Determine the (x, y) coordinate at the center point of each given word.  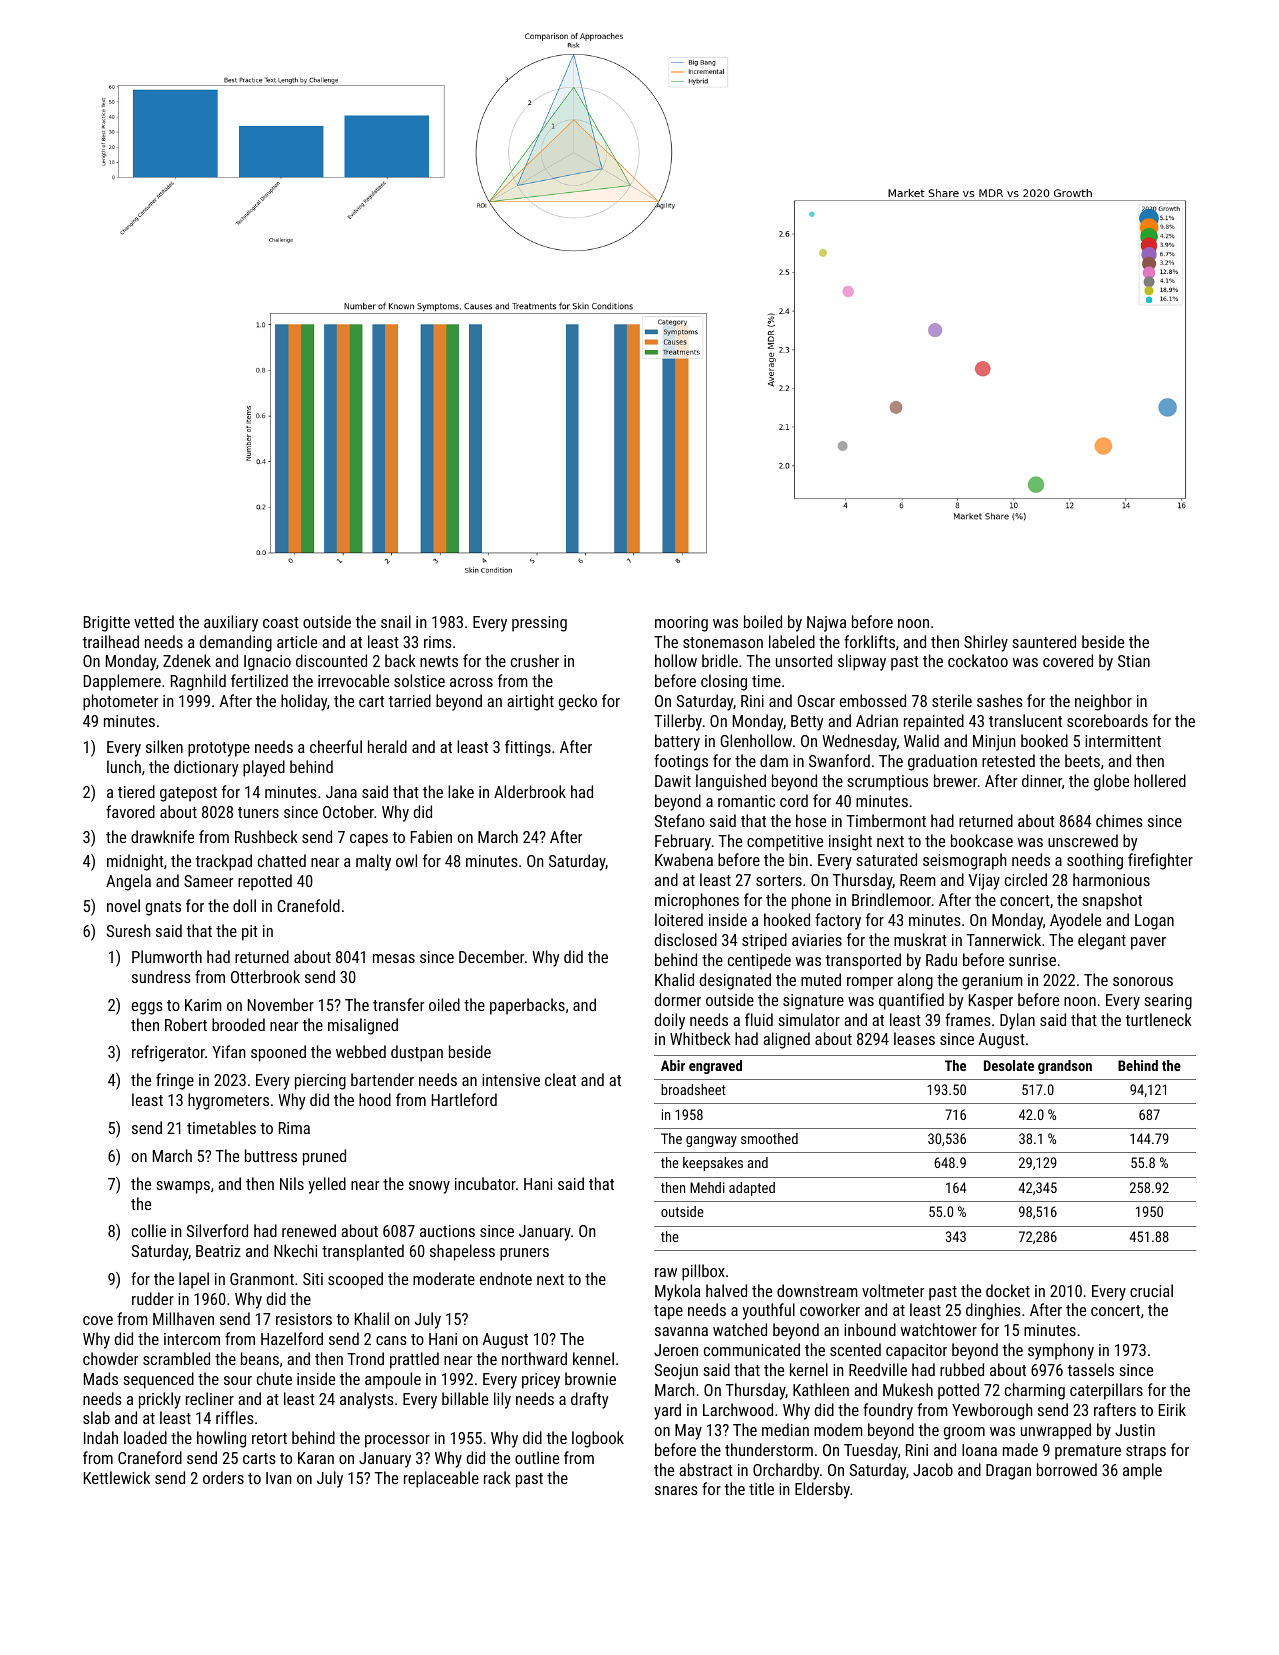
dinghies (993, 1311)
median (785, 1429)
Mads (101, 1378)
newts (439, 661)
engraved (715, 1067)
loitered (679, 919)
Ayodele (1075, 921)
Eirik (1172, 1409)
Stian (1134, 661)
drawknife (162, 836)
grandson (1065, 1067)
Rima (294, 1128)
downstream (817, 1290)
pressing (539, 624)
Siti (313, 1279)
